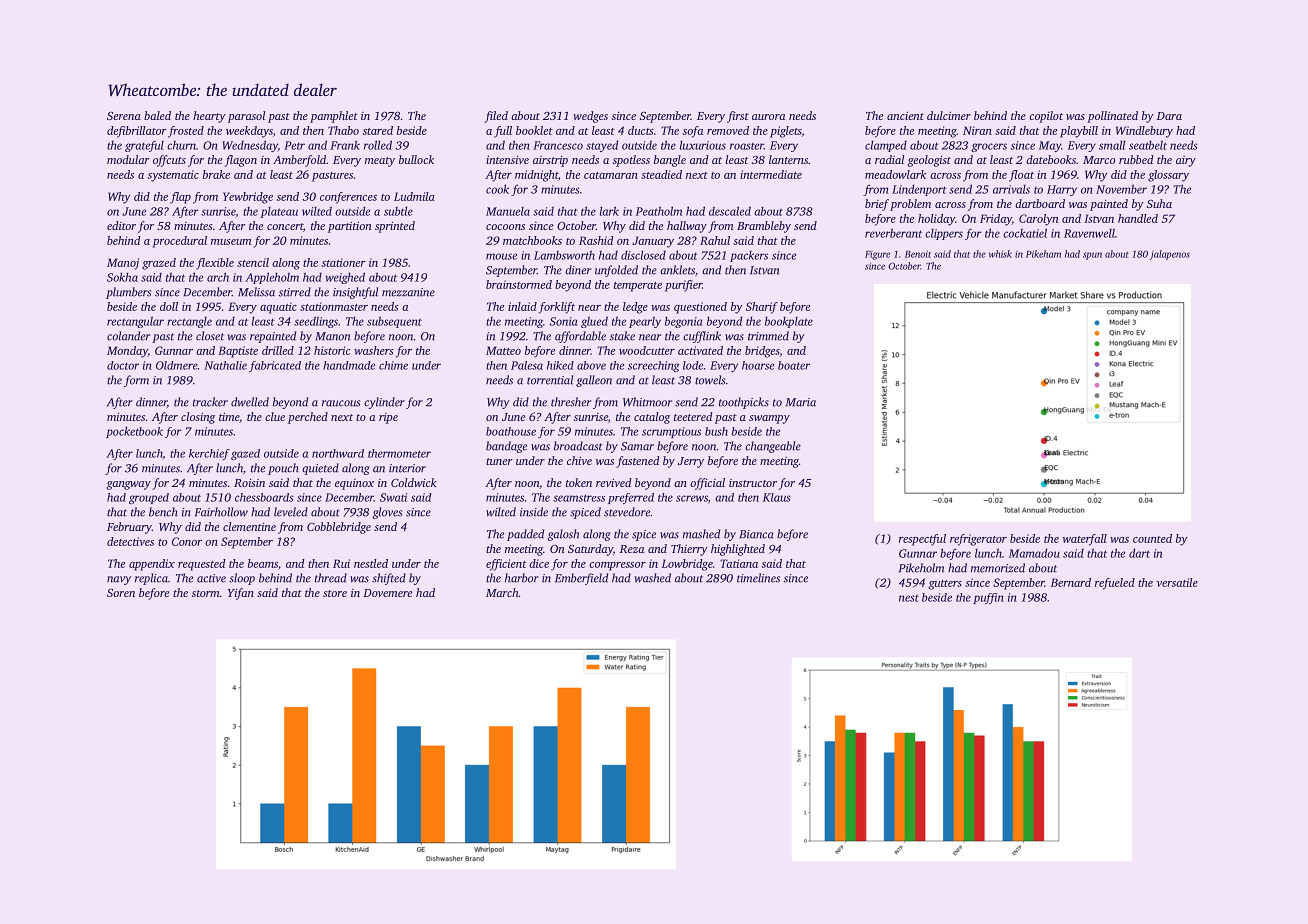 The height and width of the screenshot is (924, 1308). I want to click on boater, so click(794, 365).
